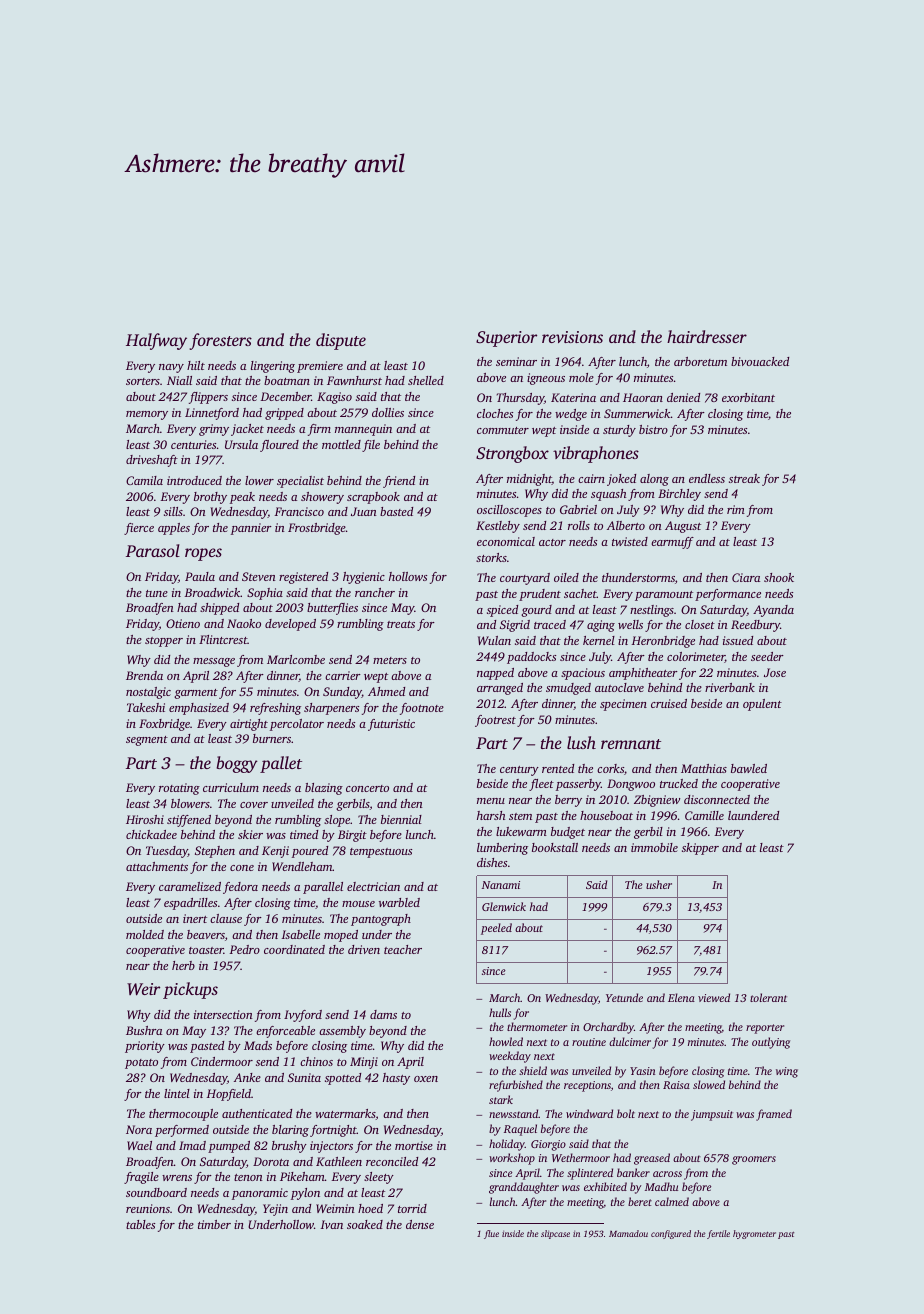 This document has width=924, height=1314. What do you see at coordinates (273, 367) in the document?
I see `lingering` at bounding box center [273, 367].
